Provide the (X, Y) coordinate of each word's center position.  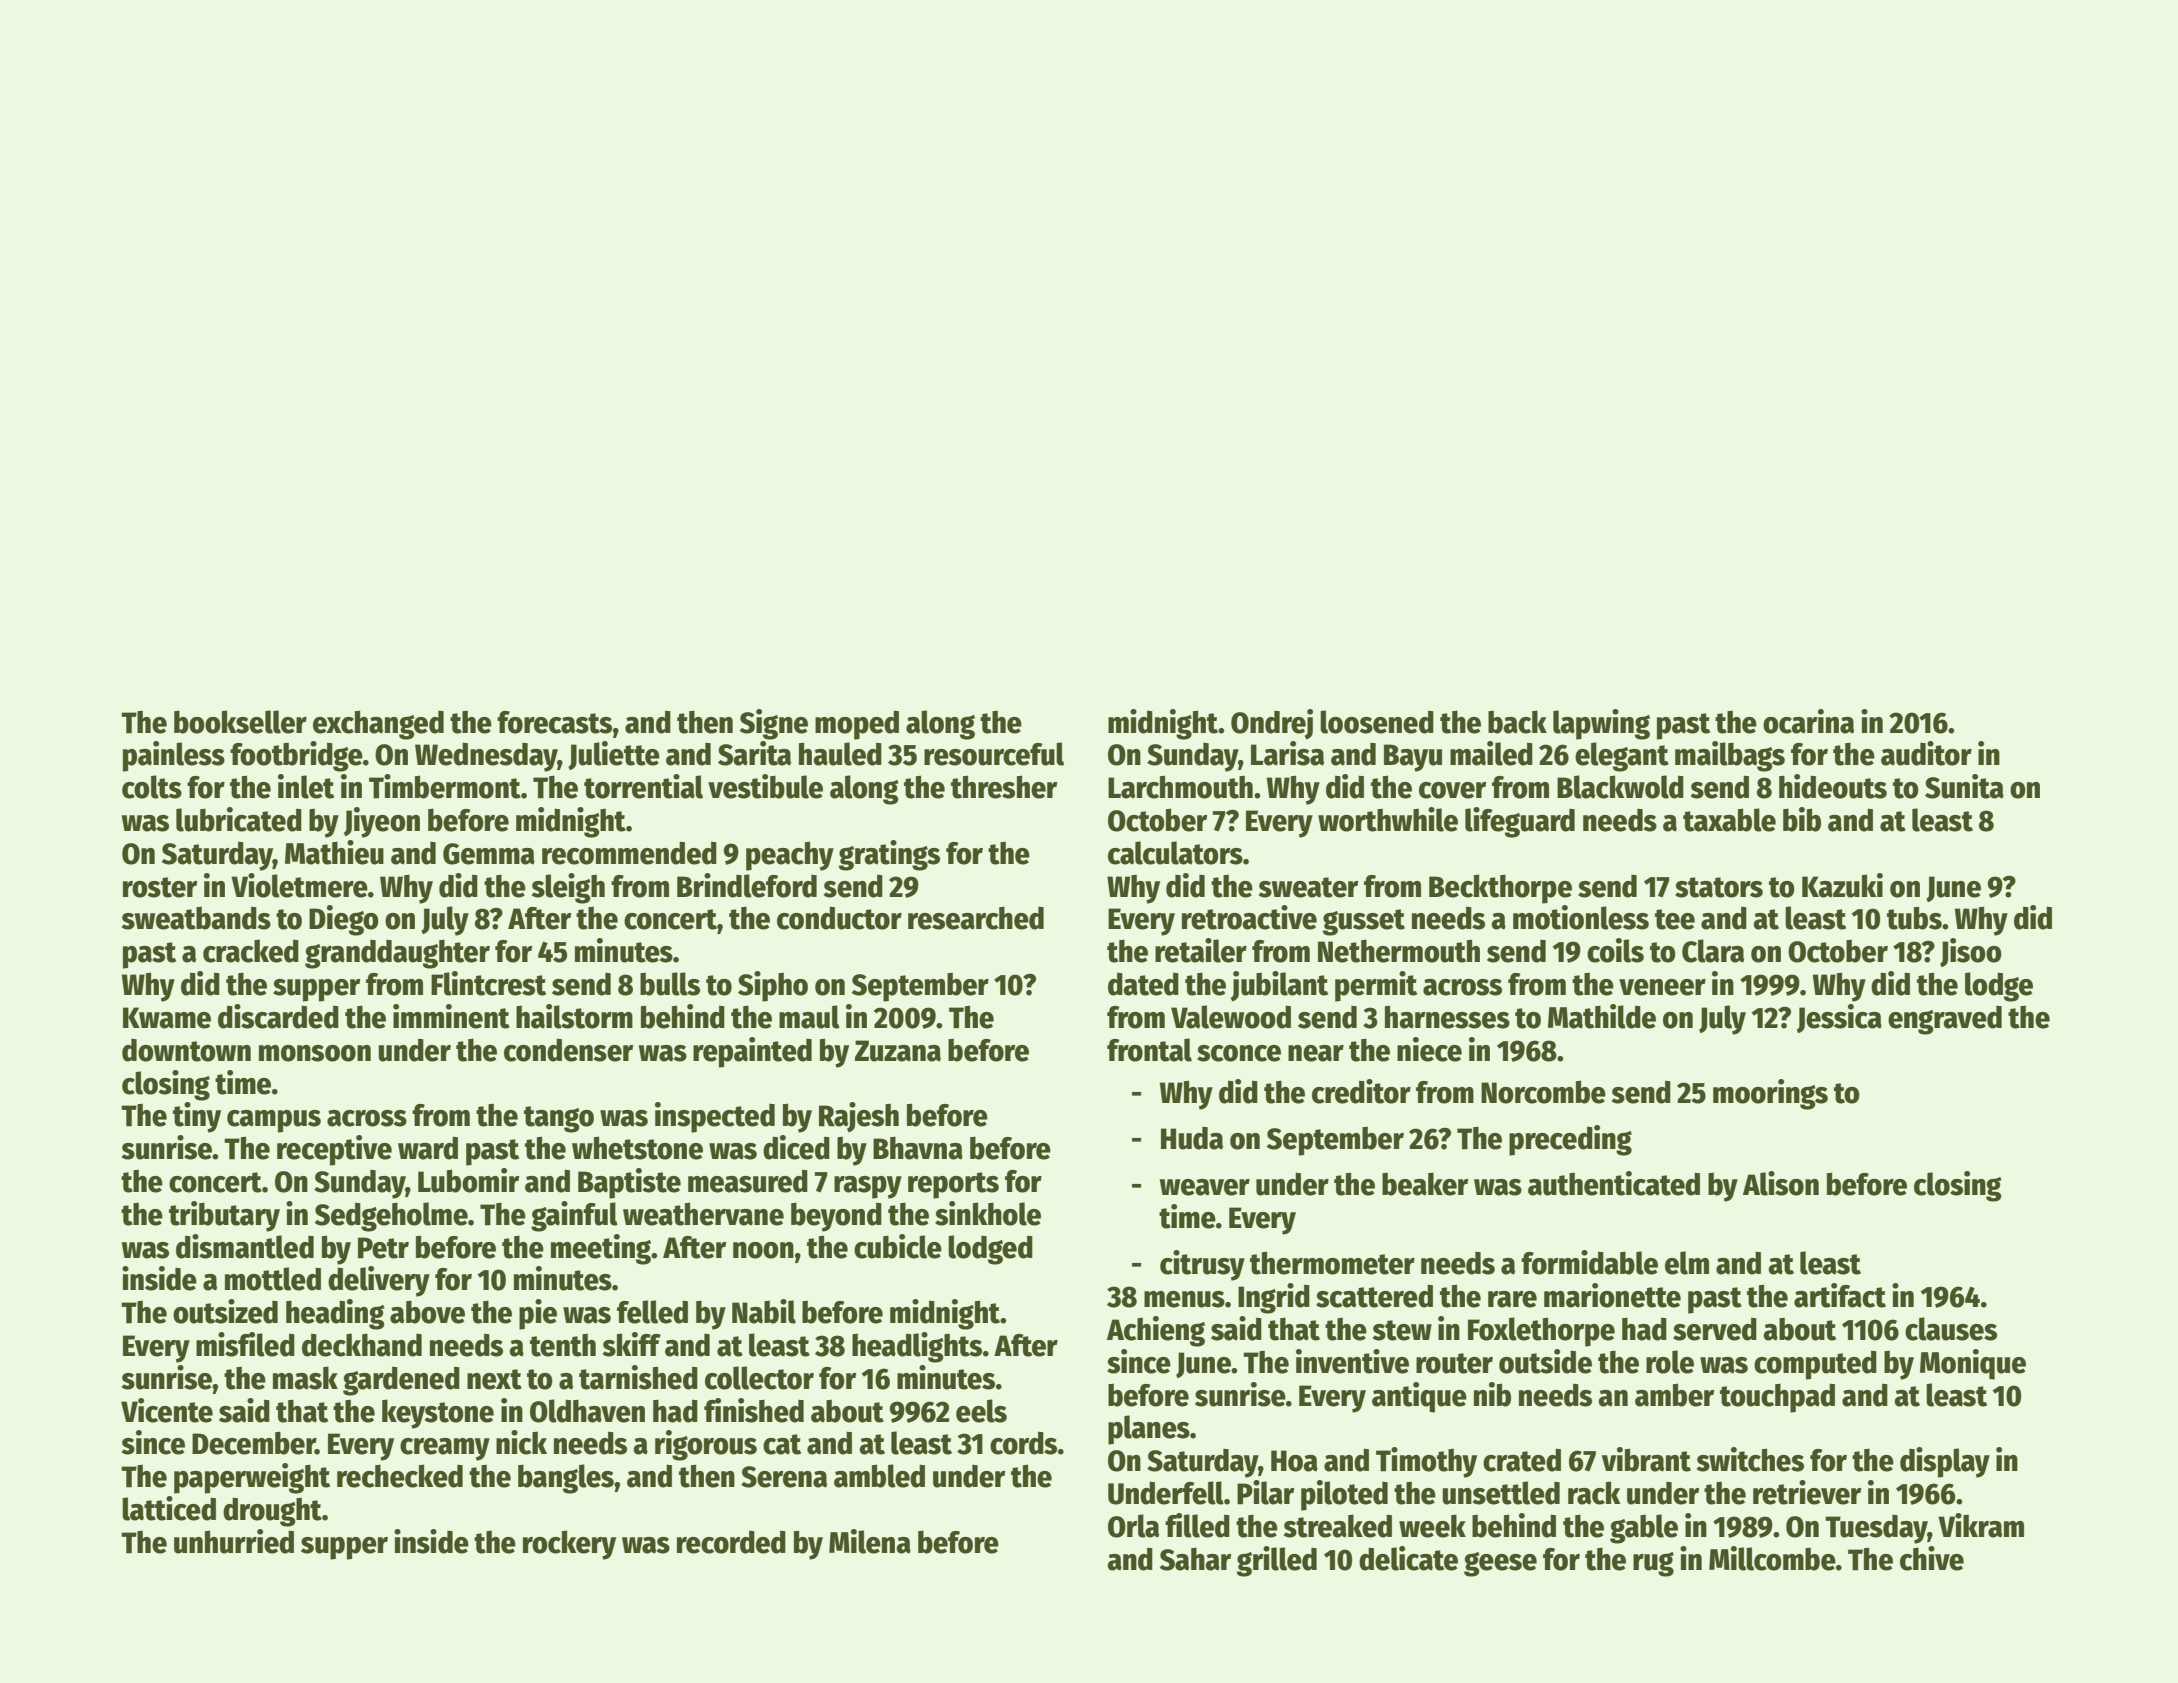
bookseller (240, 722)
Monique (1973, 1364)
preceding (1570, 1140)
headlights (917, 1347)
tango (559, 1119)
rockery (569, 1545)
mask (305, 1378)
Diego (344, 920)
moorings (1770, 1094)
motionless (1581, 917)
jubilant (1279, 986)
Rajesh (859, 1117)
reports (953, 1185)
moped (857, 725)
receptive (334, 1150)
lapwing (1601, 724)
